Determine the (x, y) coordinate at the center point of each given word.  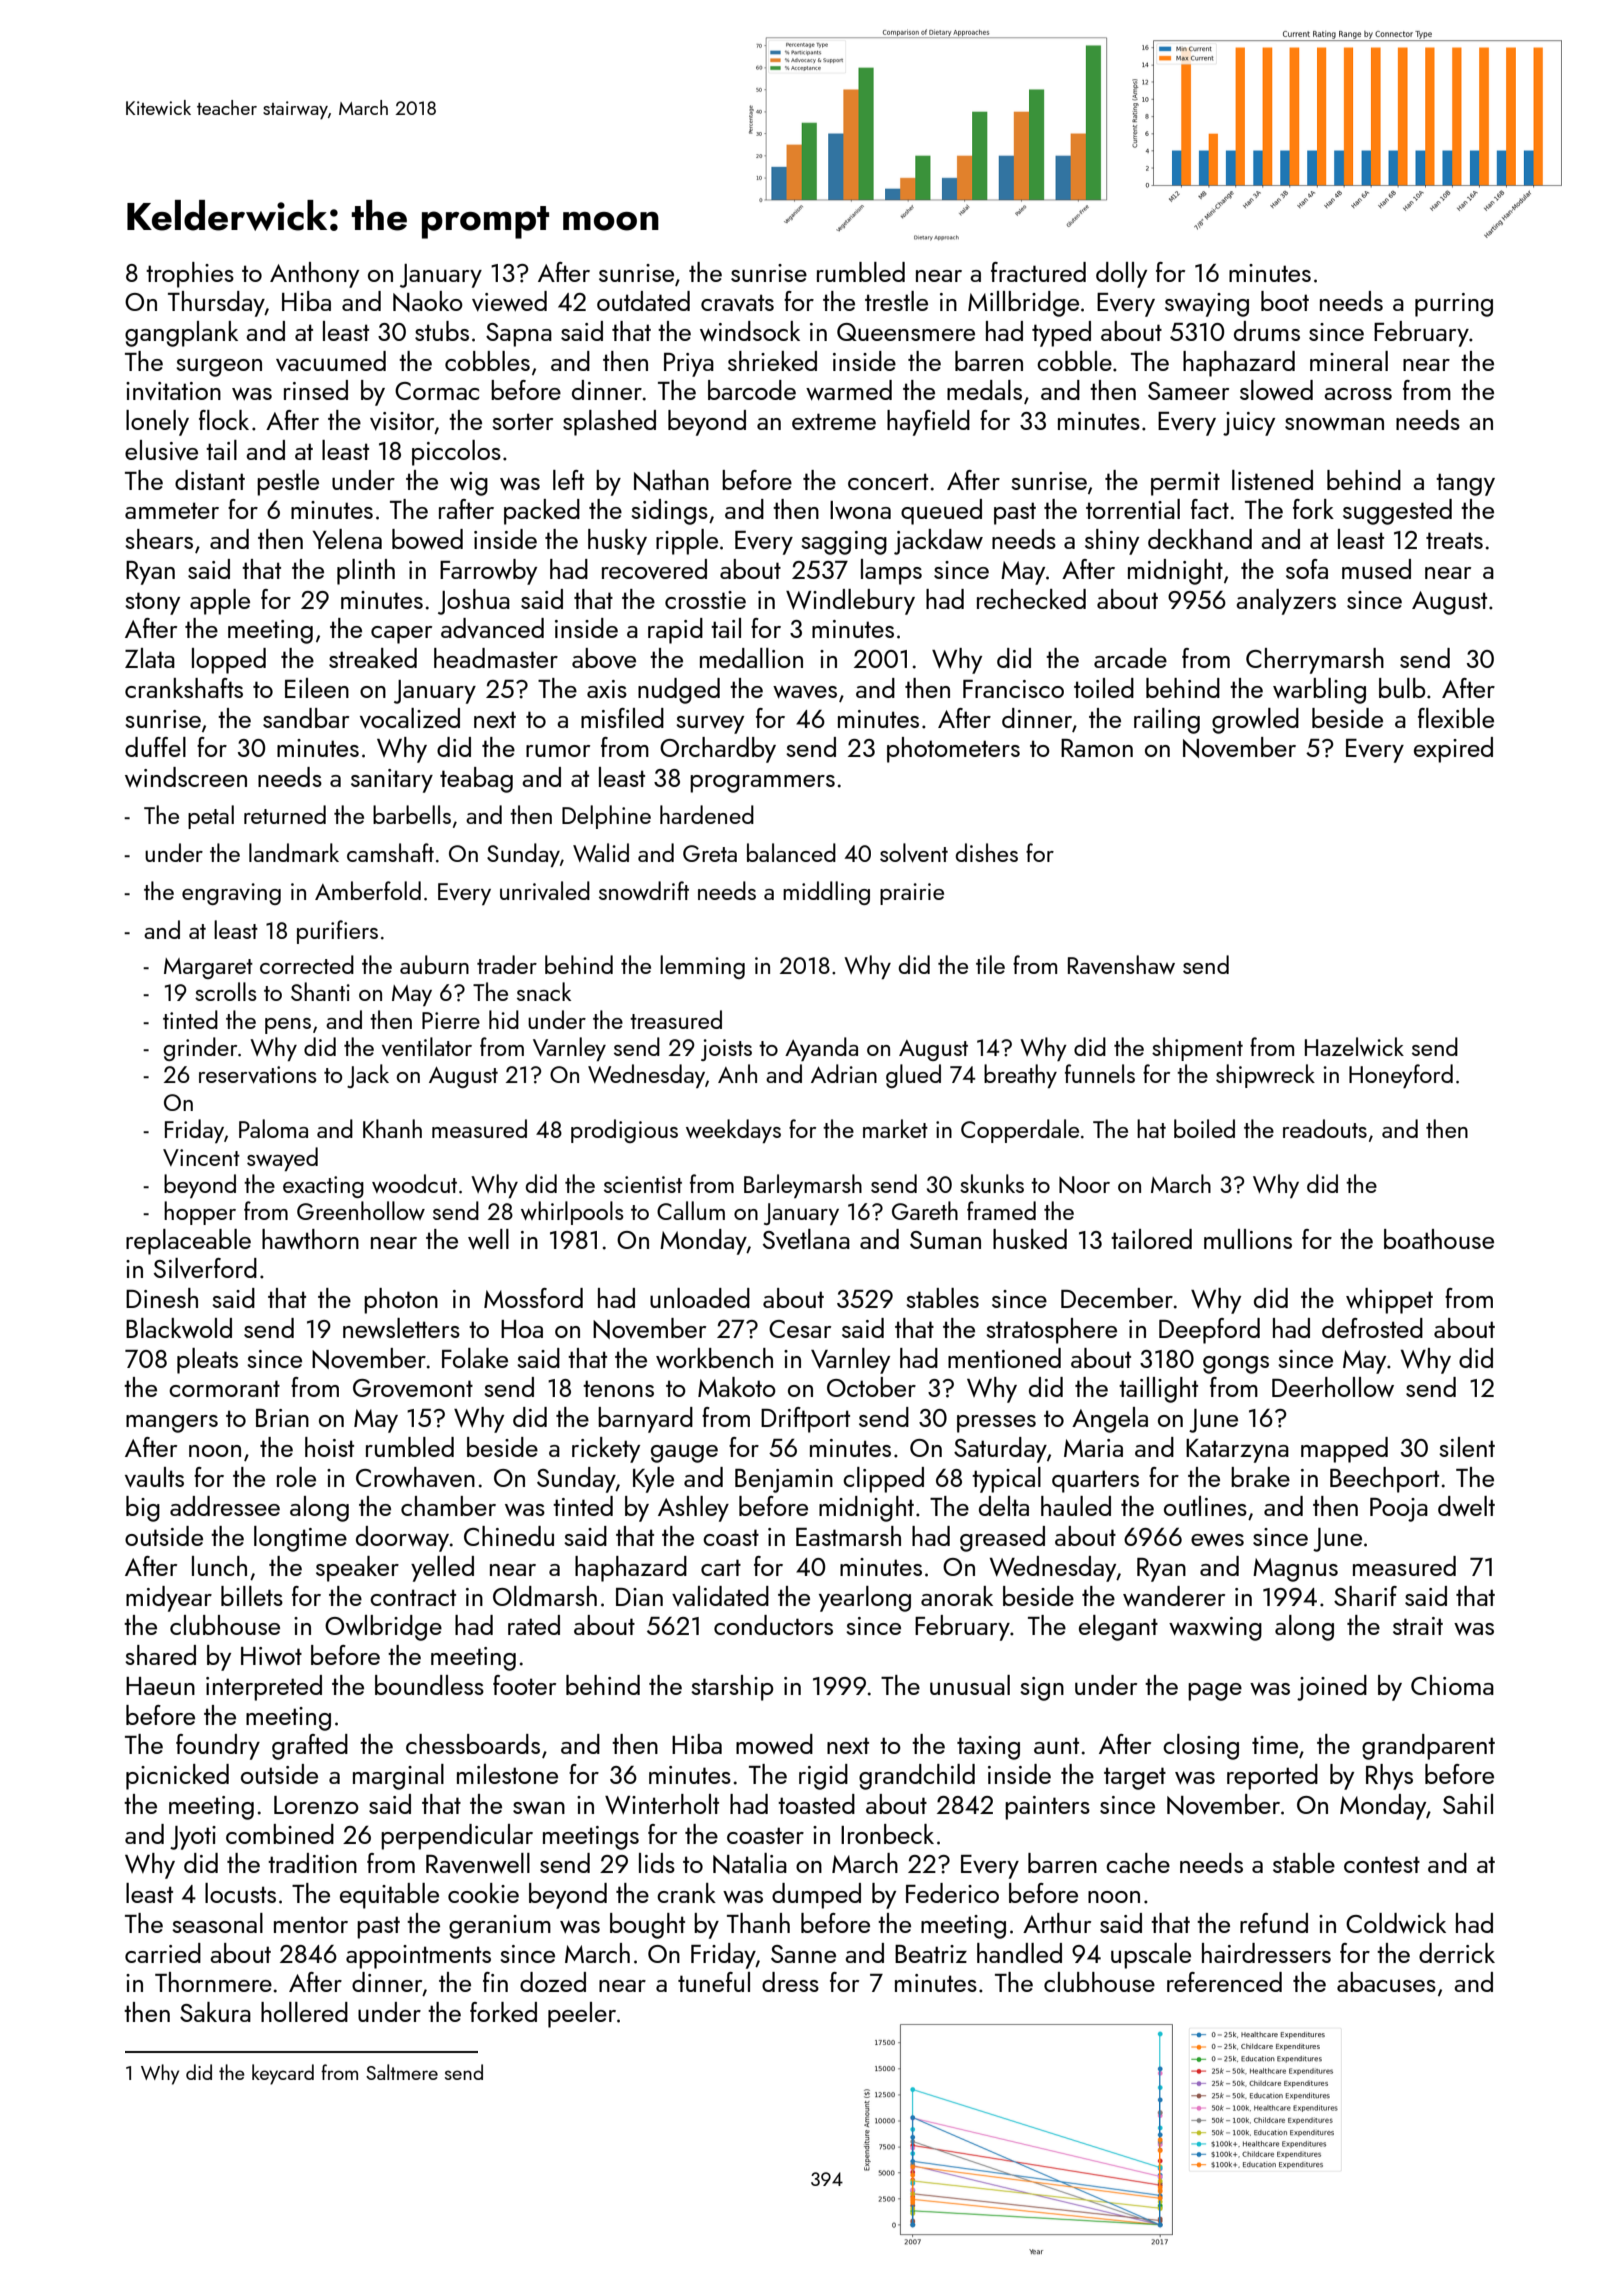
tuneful (714, 1982)
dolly (1121, 275)
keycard (283, 2074)
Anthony (314, 275)
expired (1453, 750)
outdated (643, 301)
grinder (200, 1049)
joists (726, 1050)
